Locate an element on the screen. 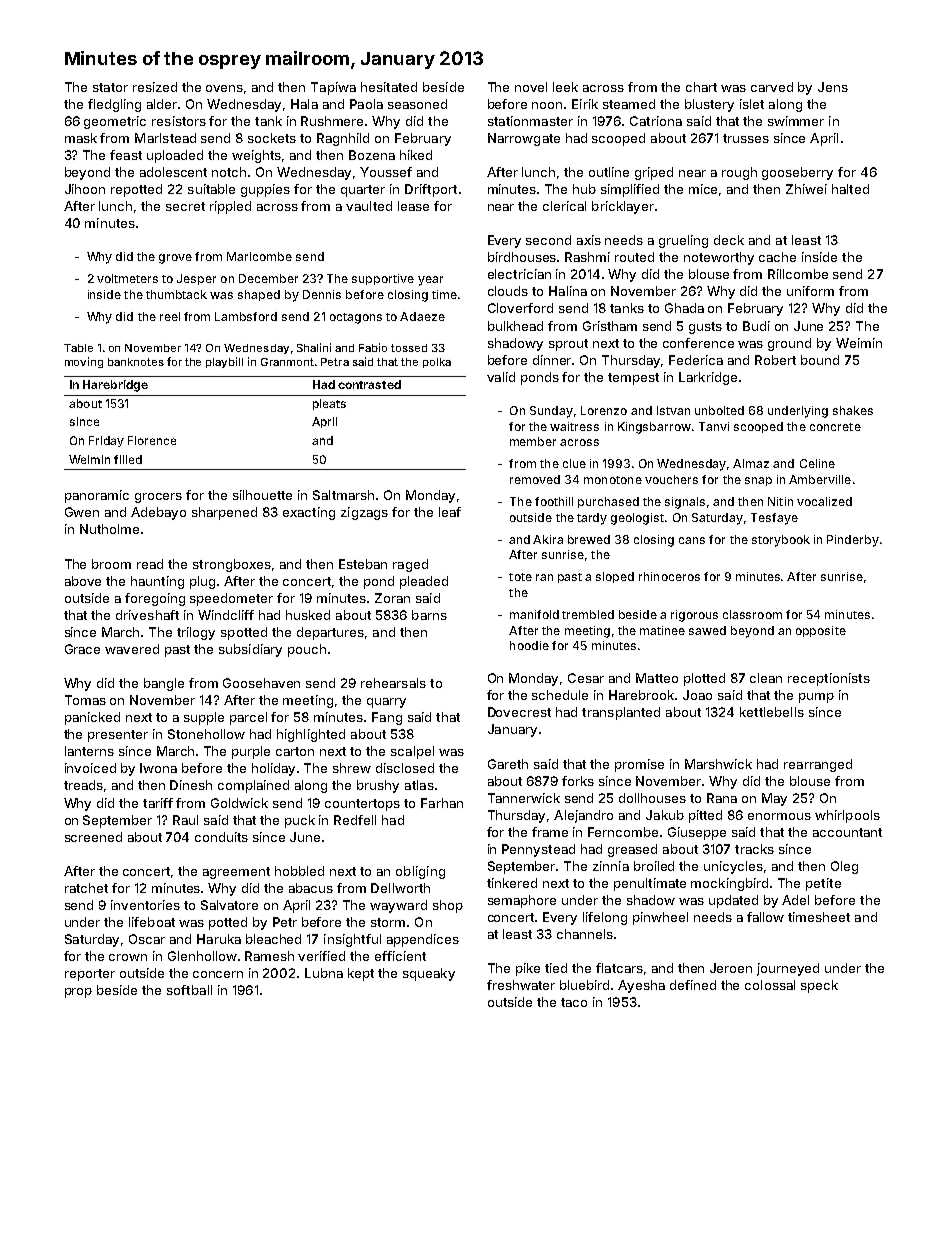  opposite is located at coordinates (821, 631).
